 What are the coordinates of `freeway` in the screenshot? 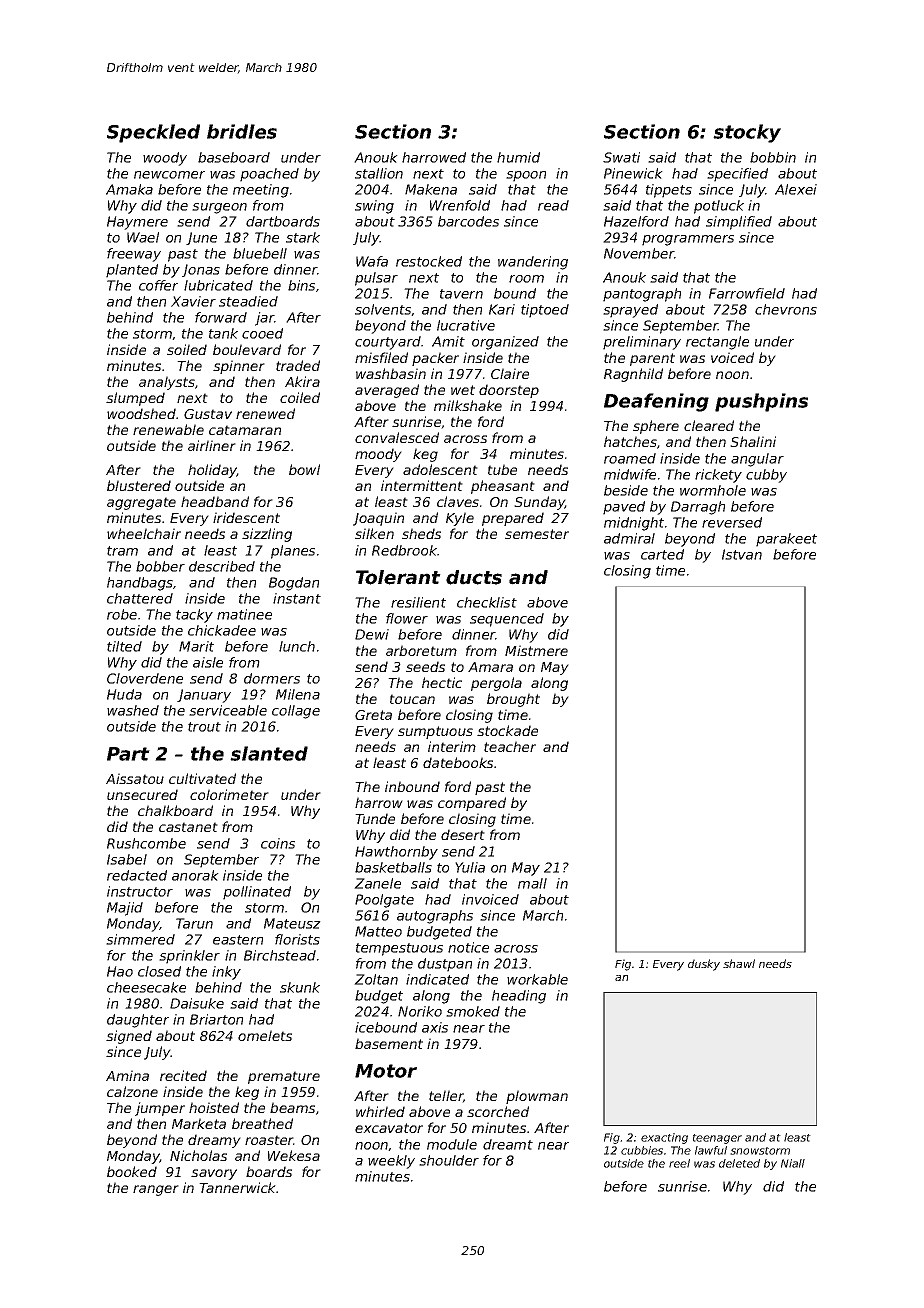 It's located at (134, 255).
